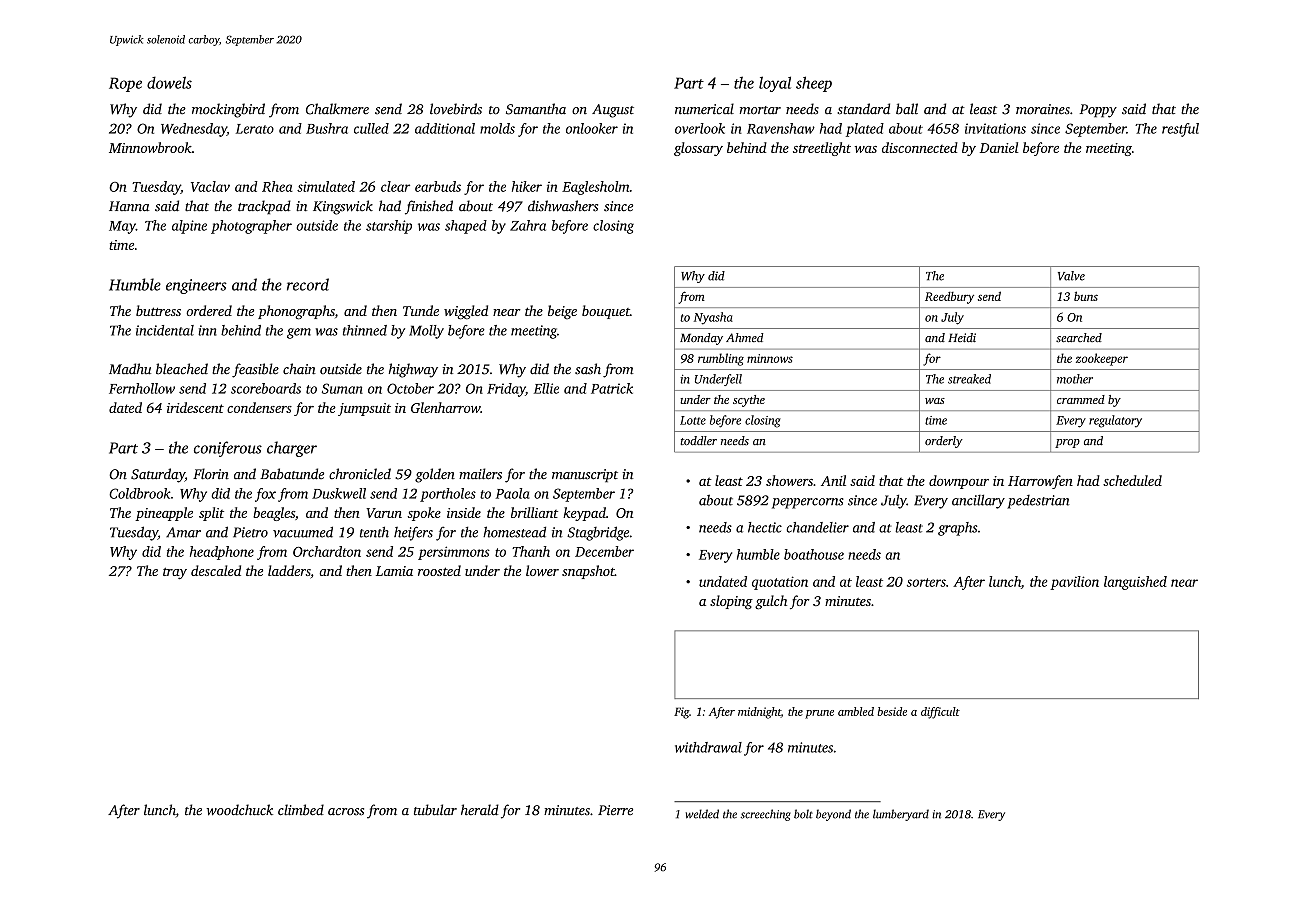  What do you see at coordinates (142, 388) in the document?
I see `Fernhollow` at bounding box center [142, 388].
